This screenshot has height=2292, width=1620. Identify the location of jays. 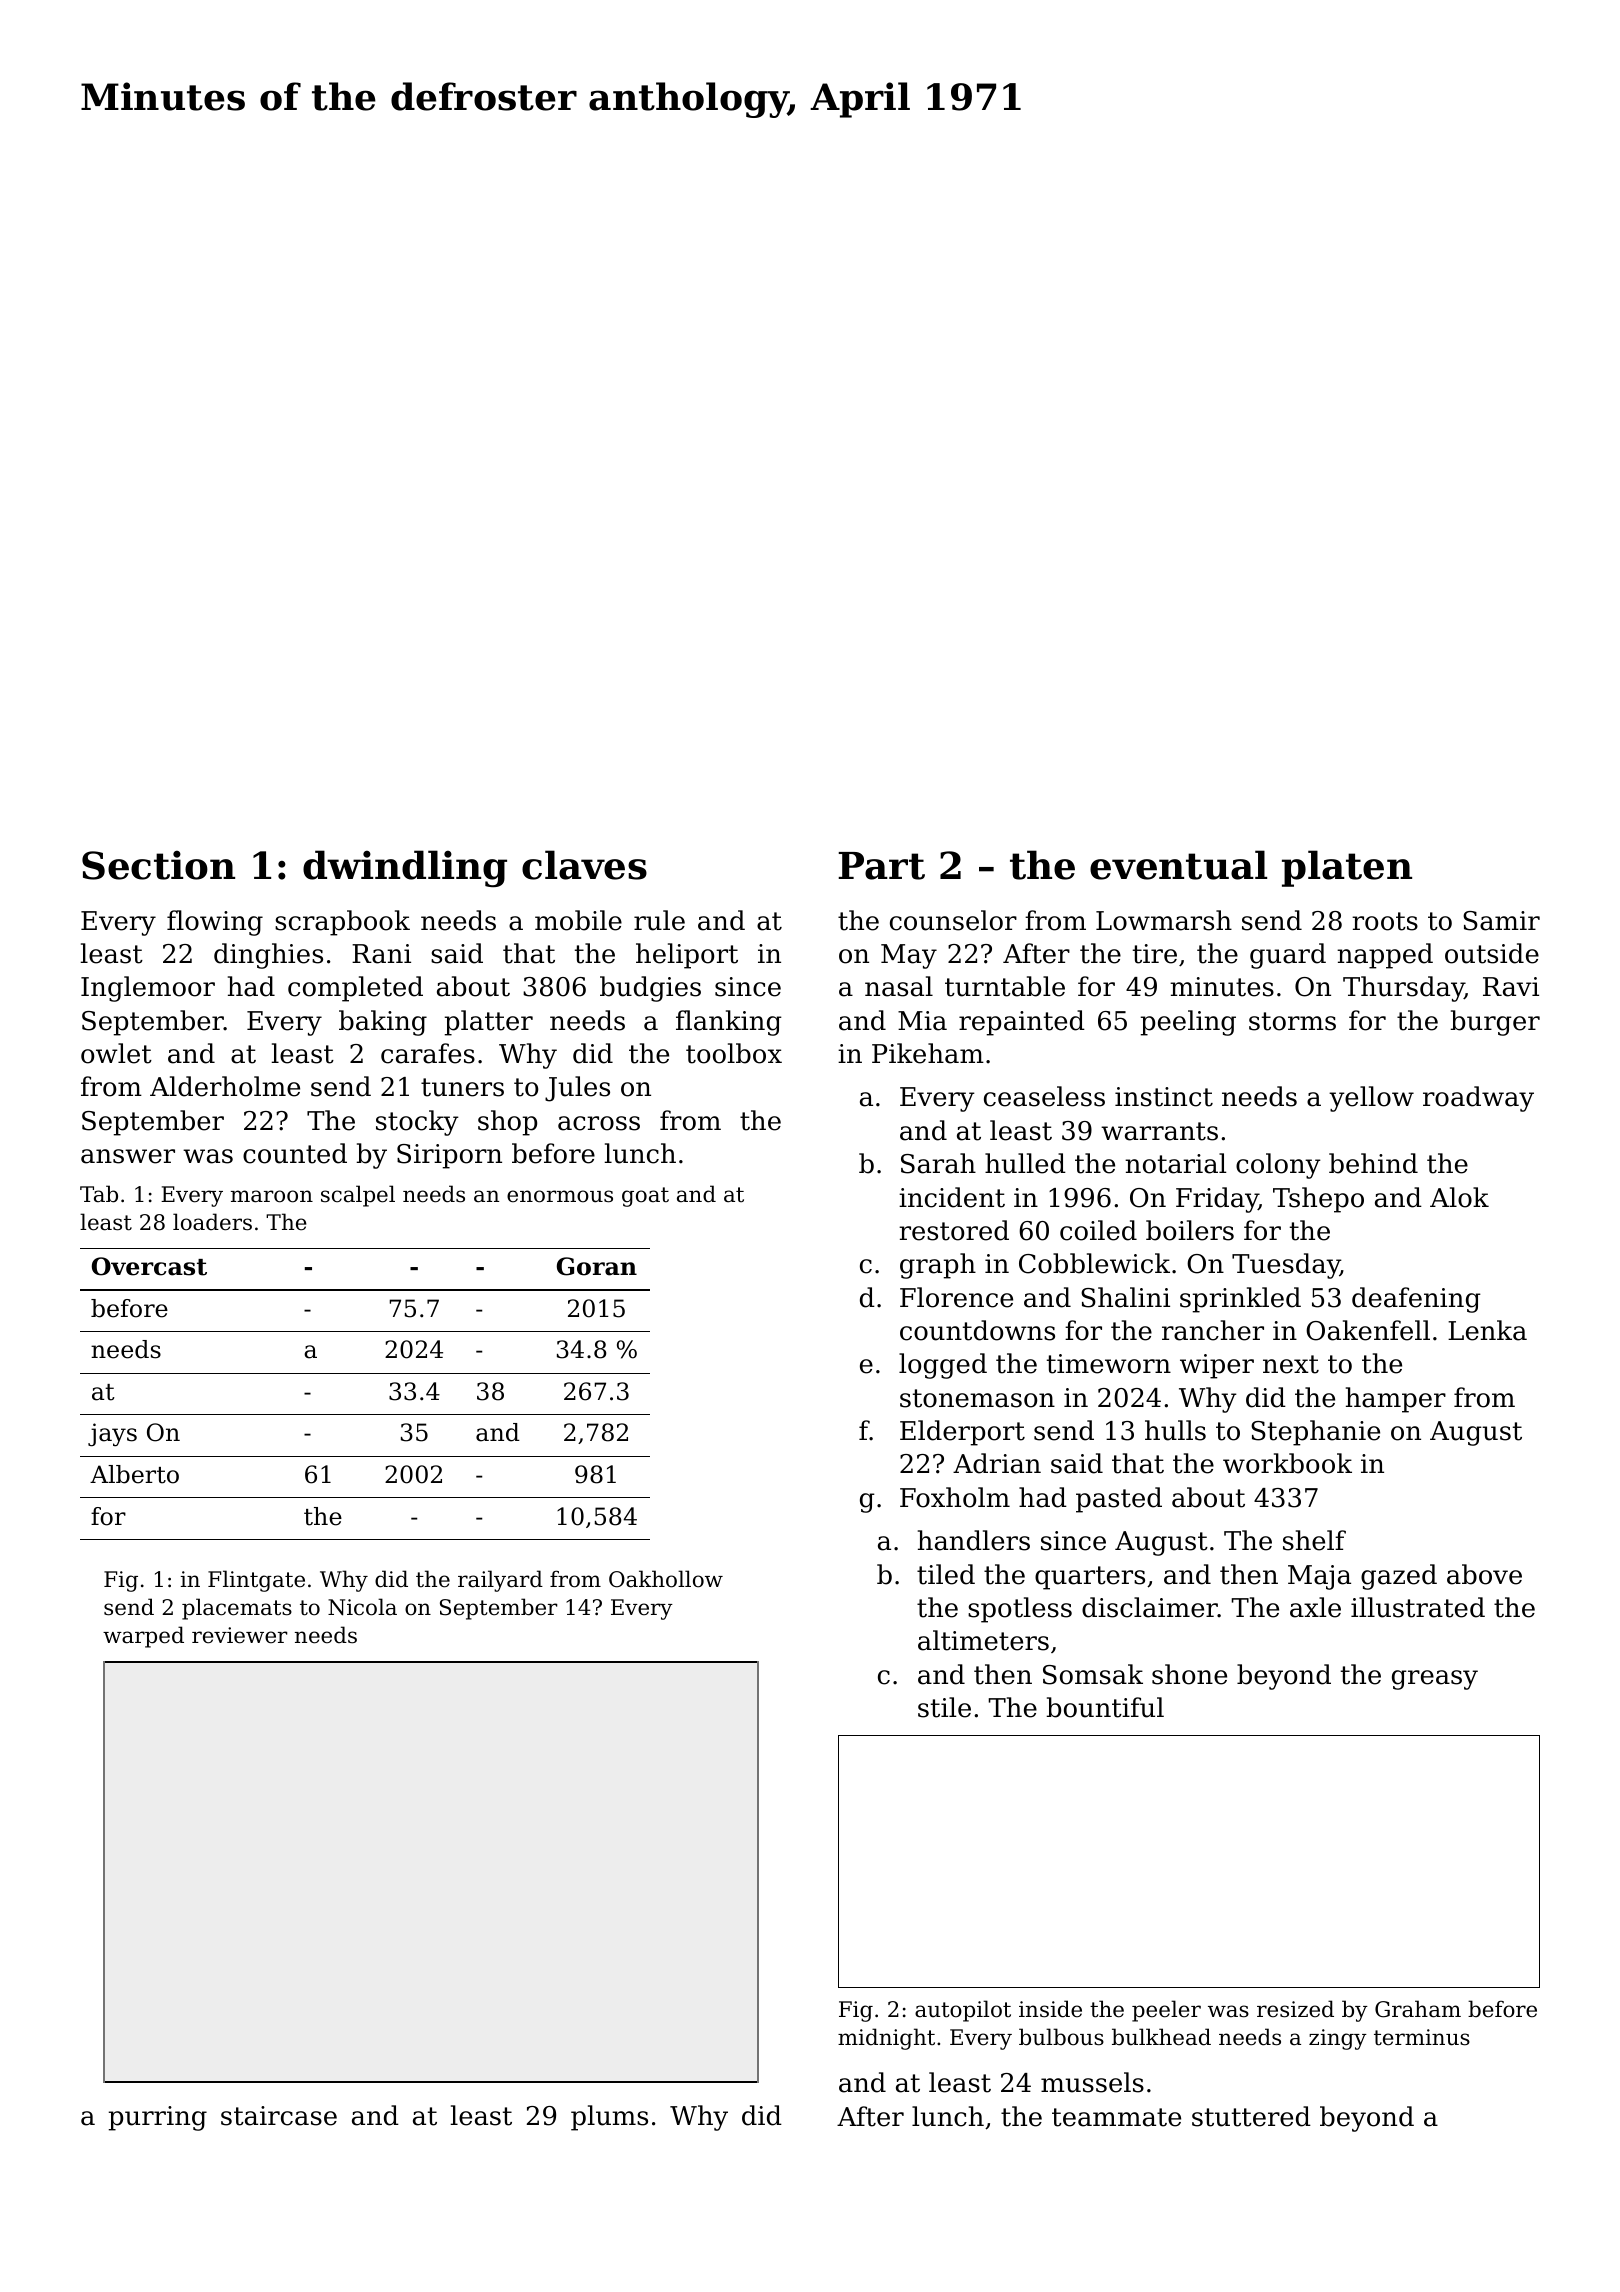
(112, 1435).
